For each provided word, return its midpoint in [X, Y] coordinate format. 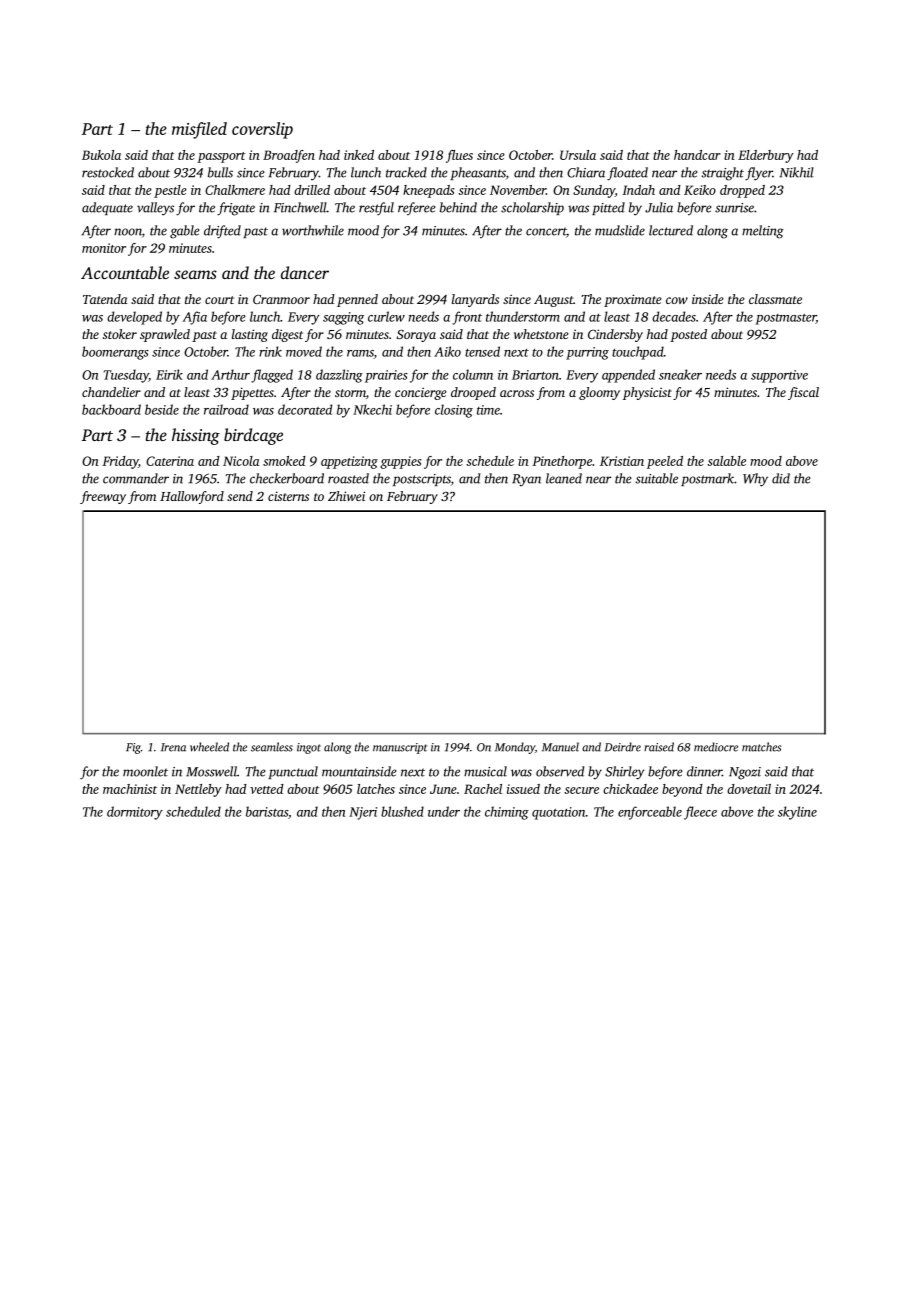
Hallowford [192, 497]
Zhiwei [346, 496]
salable [726, 461]
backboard [111, 409]
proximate [633, 300]
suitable [657, 478]
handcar [697, 155]
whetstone [541, 334]
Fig [133, 748]
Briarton [535, 375]
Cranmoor [281, 299]
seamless [272, 747]
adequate [107, 208]
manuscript [400, 748]
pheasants [478, 173]
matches [761, 747]
